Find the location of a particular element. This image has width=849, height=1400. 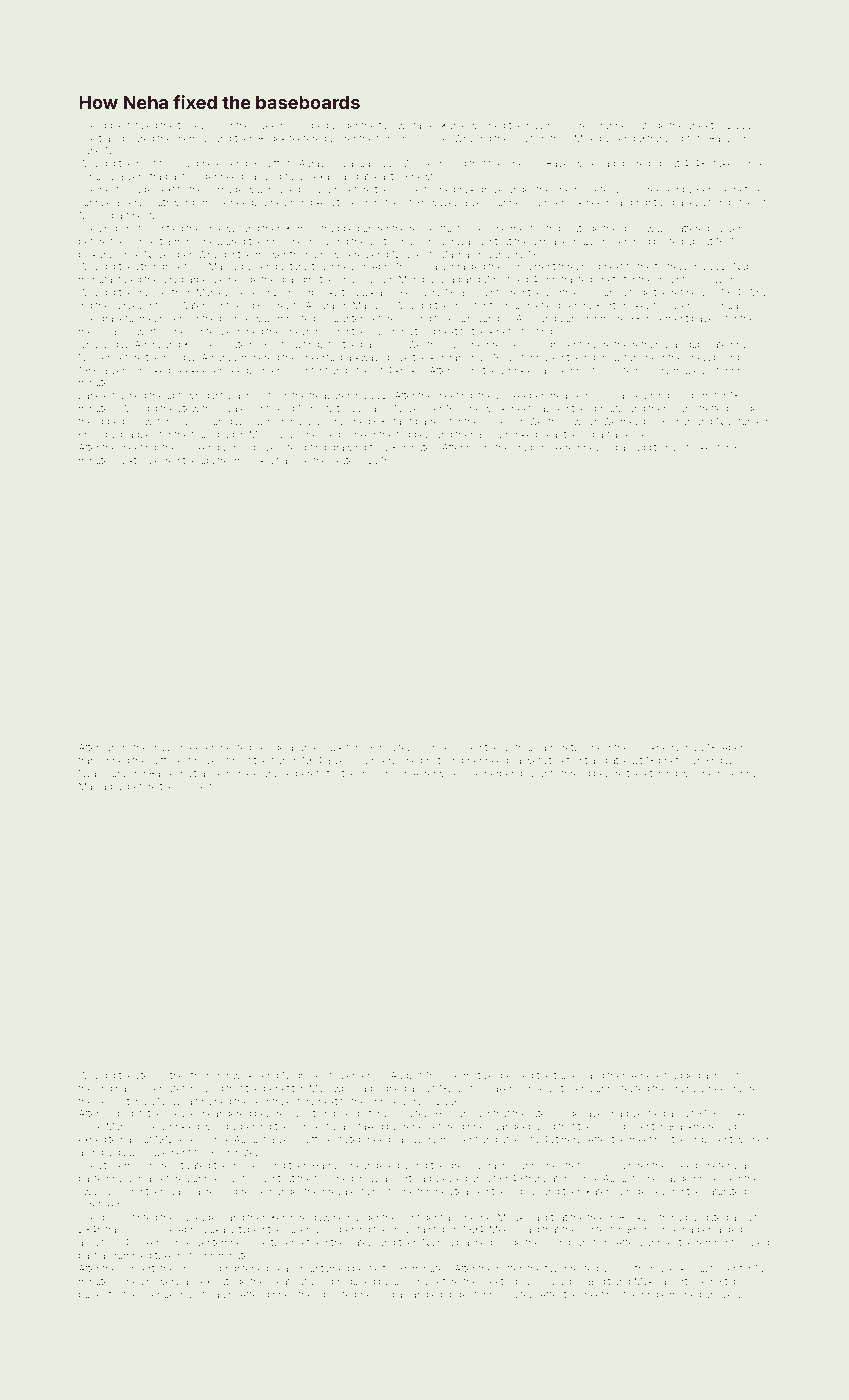

Abena is located at coordinates (736, 747).
